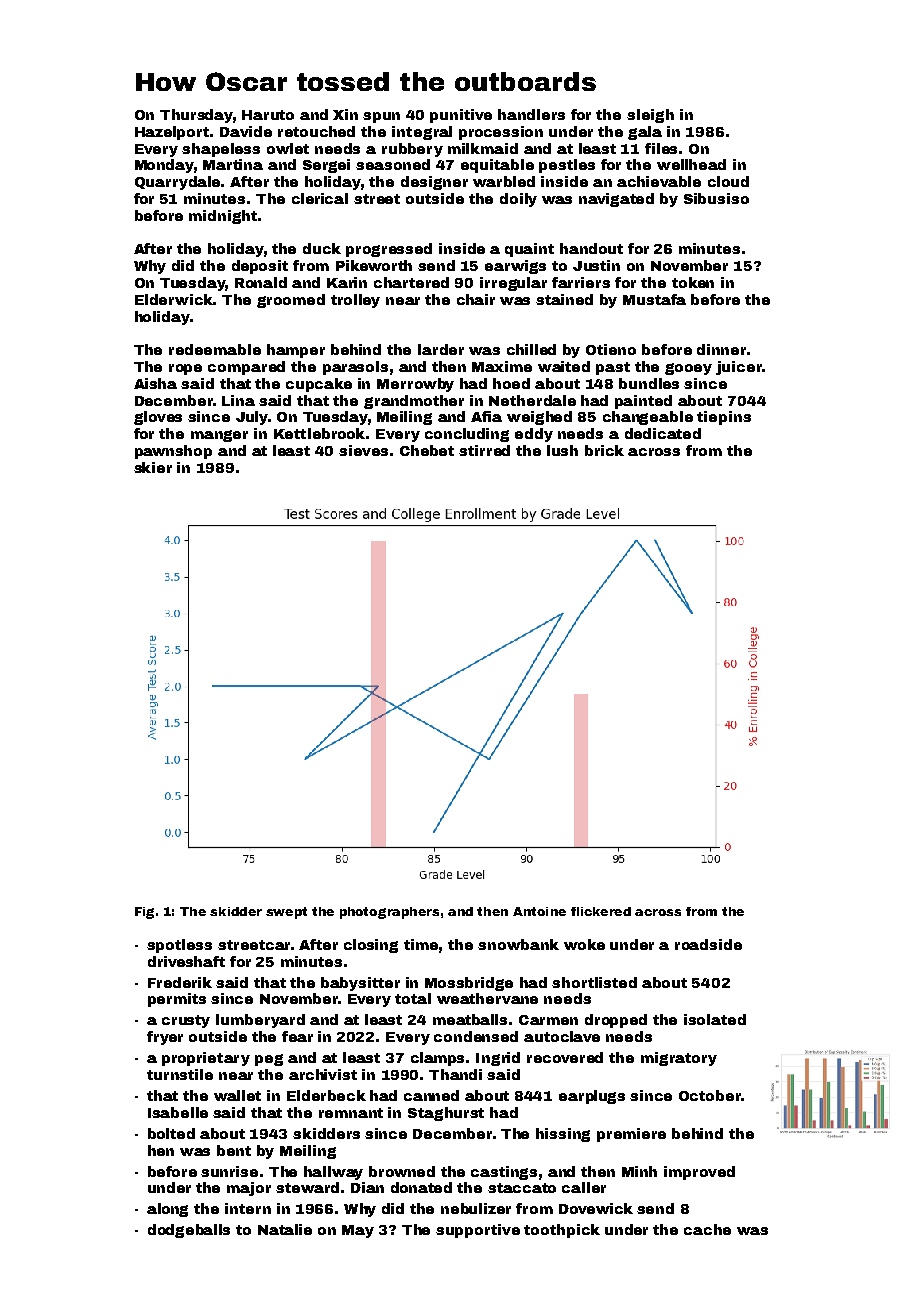 This screenshot has height=1316, width=908. Describe the element at coordinates (172, 133) in the screenshot. I see `Hazelport` at that location.
